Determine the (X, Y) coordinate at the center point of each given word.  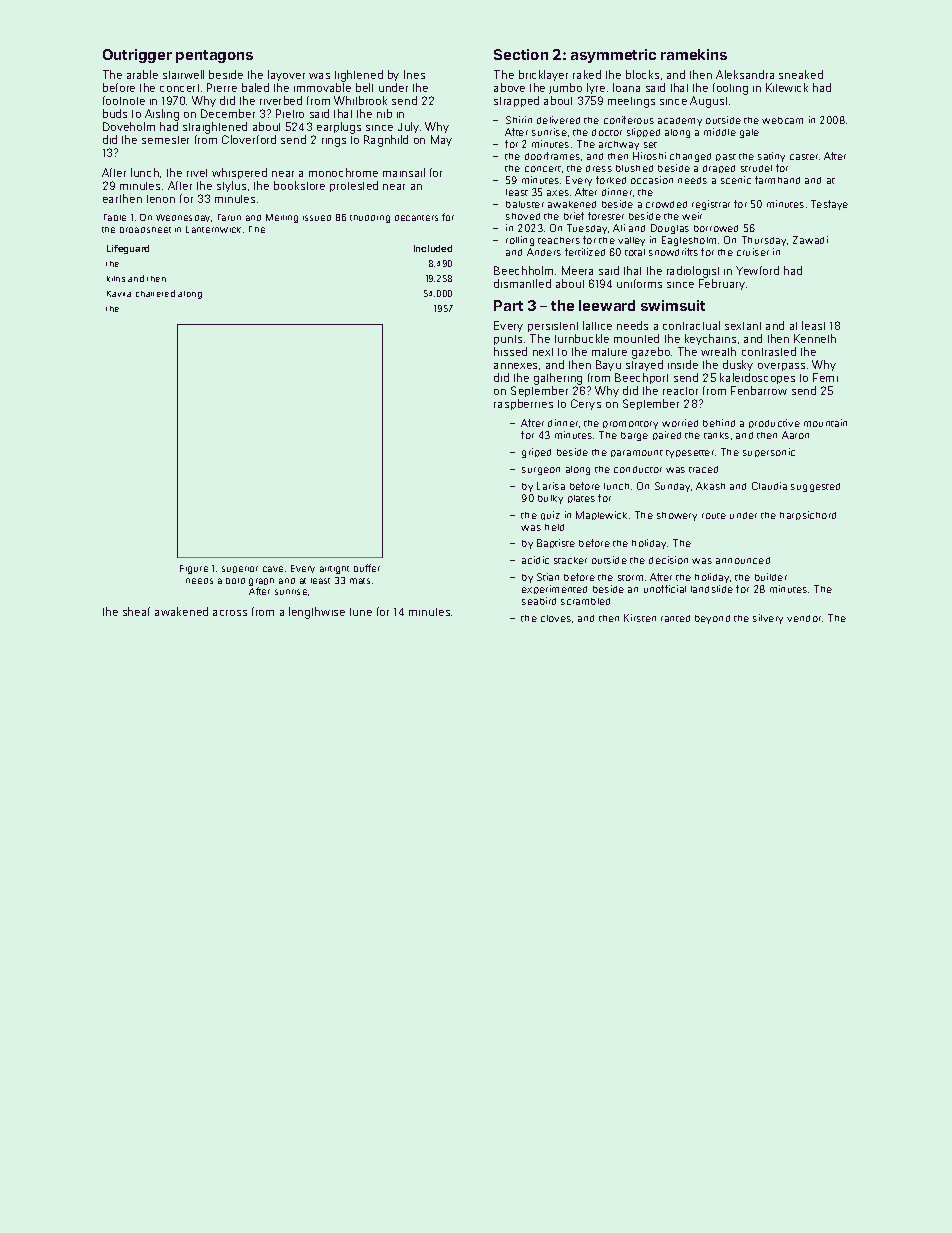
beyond (712, 619)
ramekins (694, 54)
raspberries (523, 404)
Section (521, 54)
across (230, 613)
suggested (815, 487)
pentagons (214, 56)
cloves (556, 618)
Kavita (119, 294)
